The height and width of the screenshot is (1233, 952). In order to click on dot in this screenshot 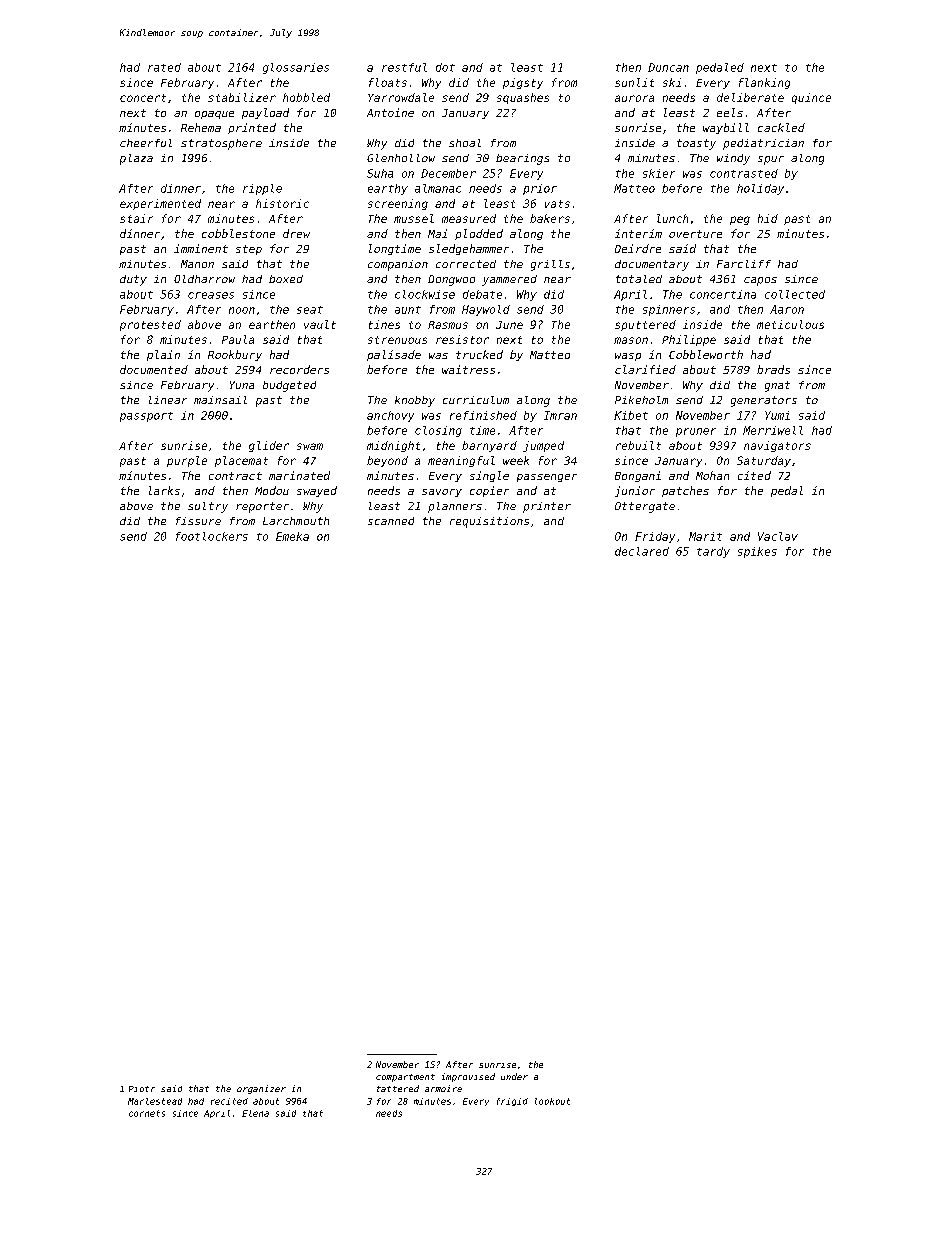, I will do `click(445, 67)`.
